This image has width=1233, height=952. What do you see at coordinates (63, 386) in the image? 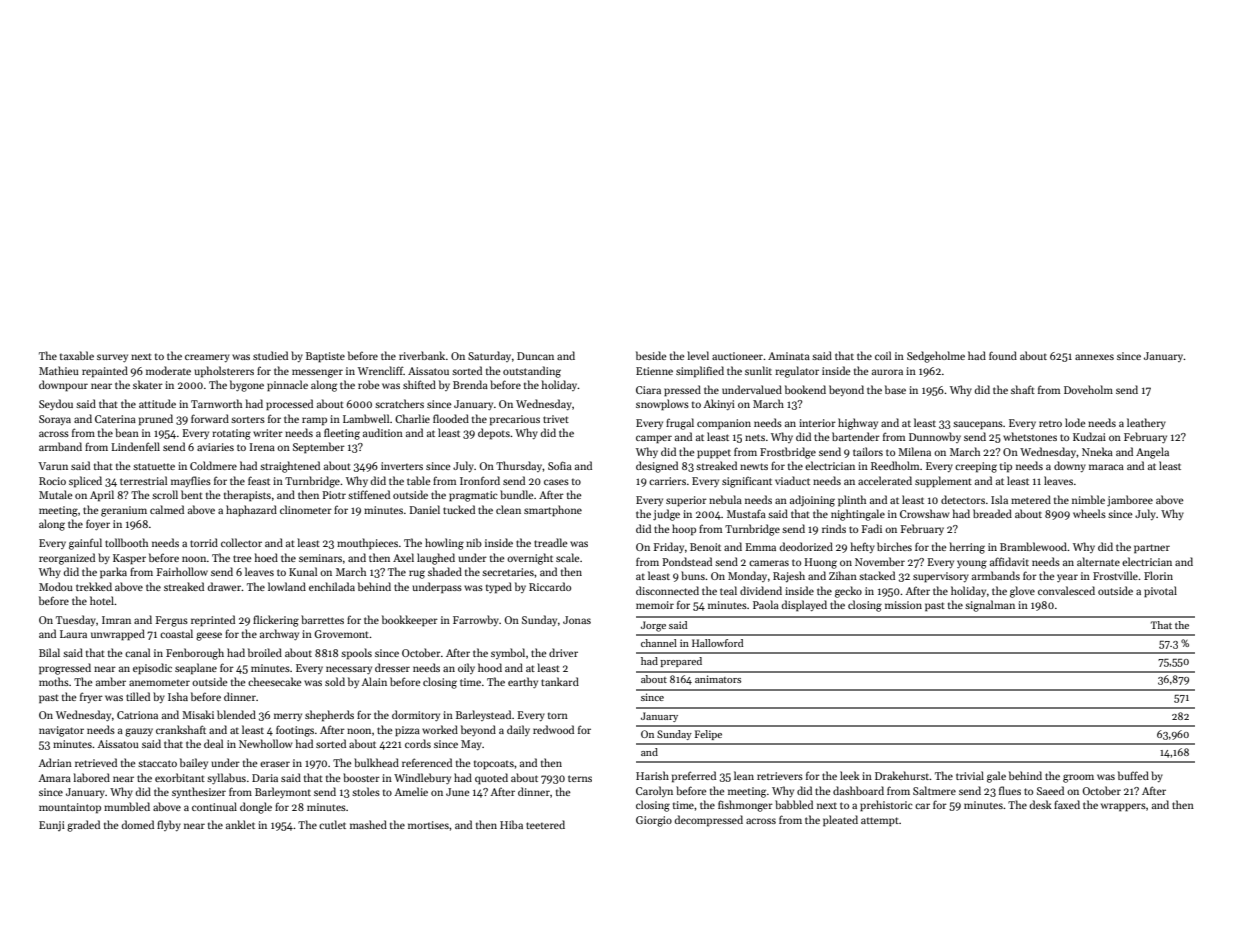
I see `downpour` at bounding box center [63, 386].
